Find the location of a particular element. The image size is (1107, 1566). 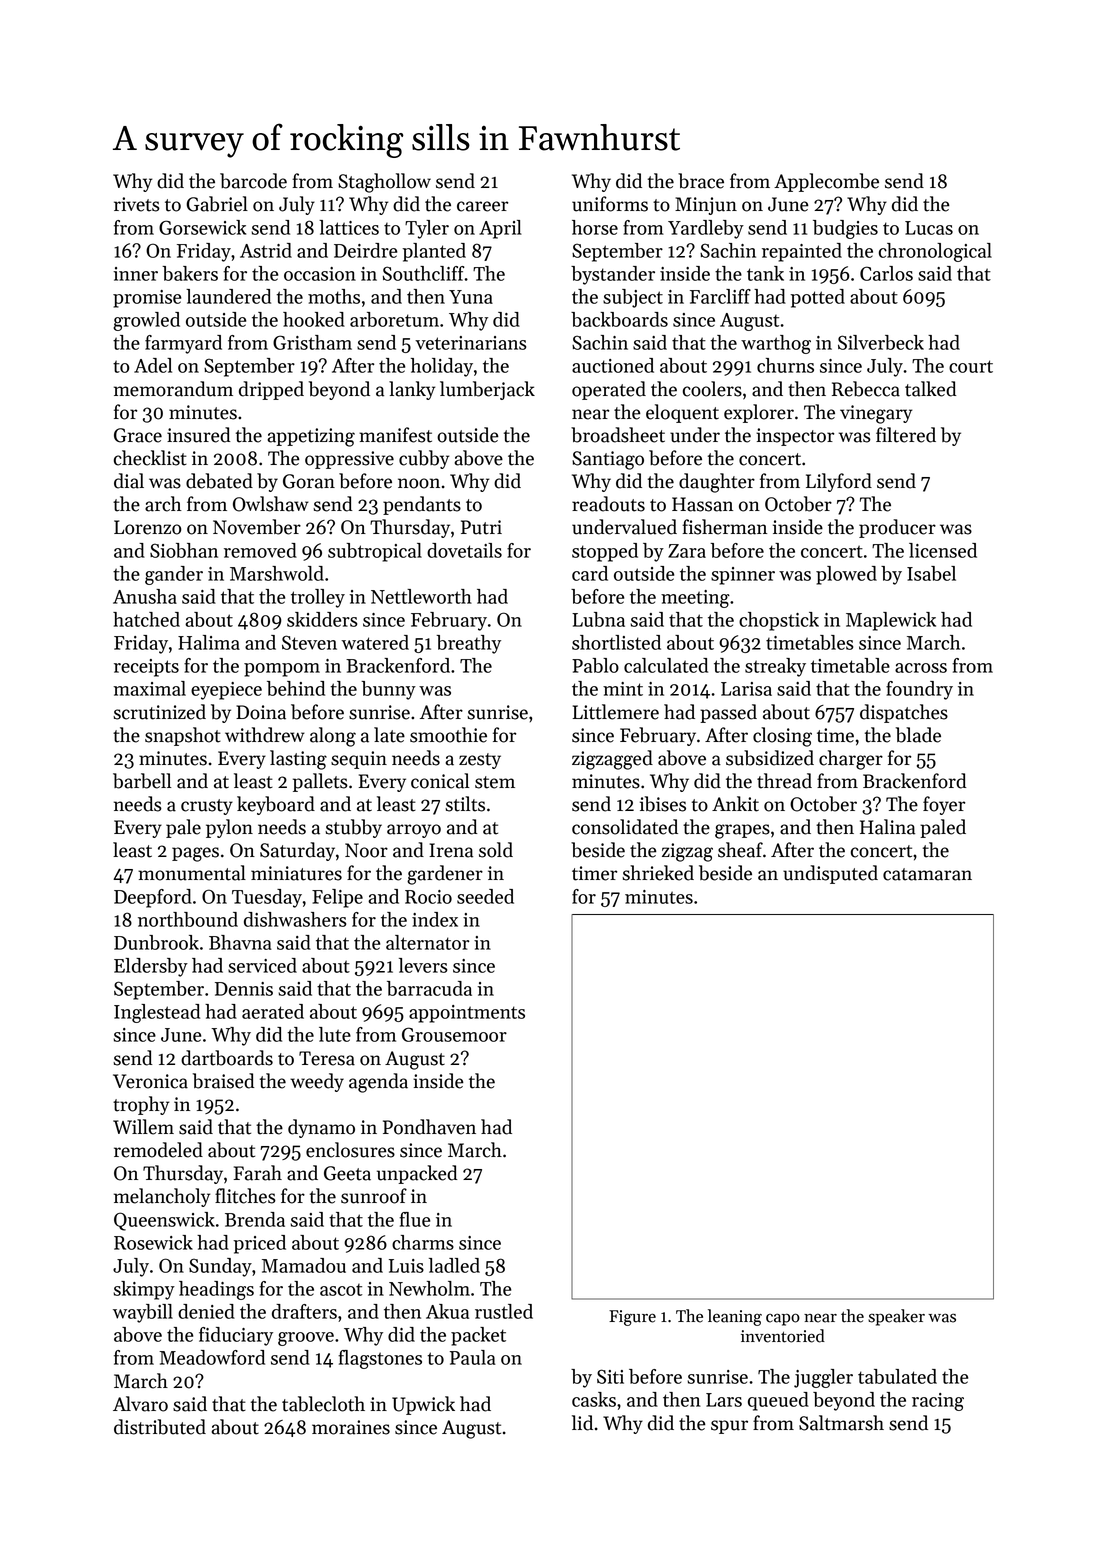

ladled is located at coordinates (454, 1265).
